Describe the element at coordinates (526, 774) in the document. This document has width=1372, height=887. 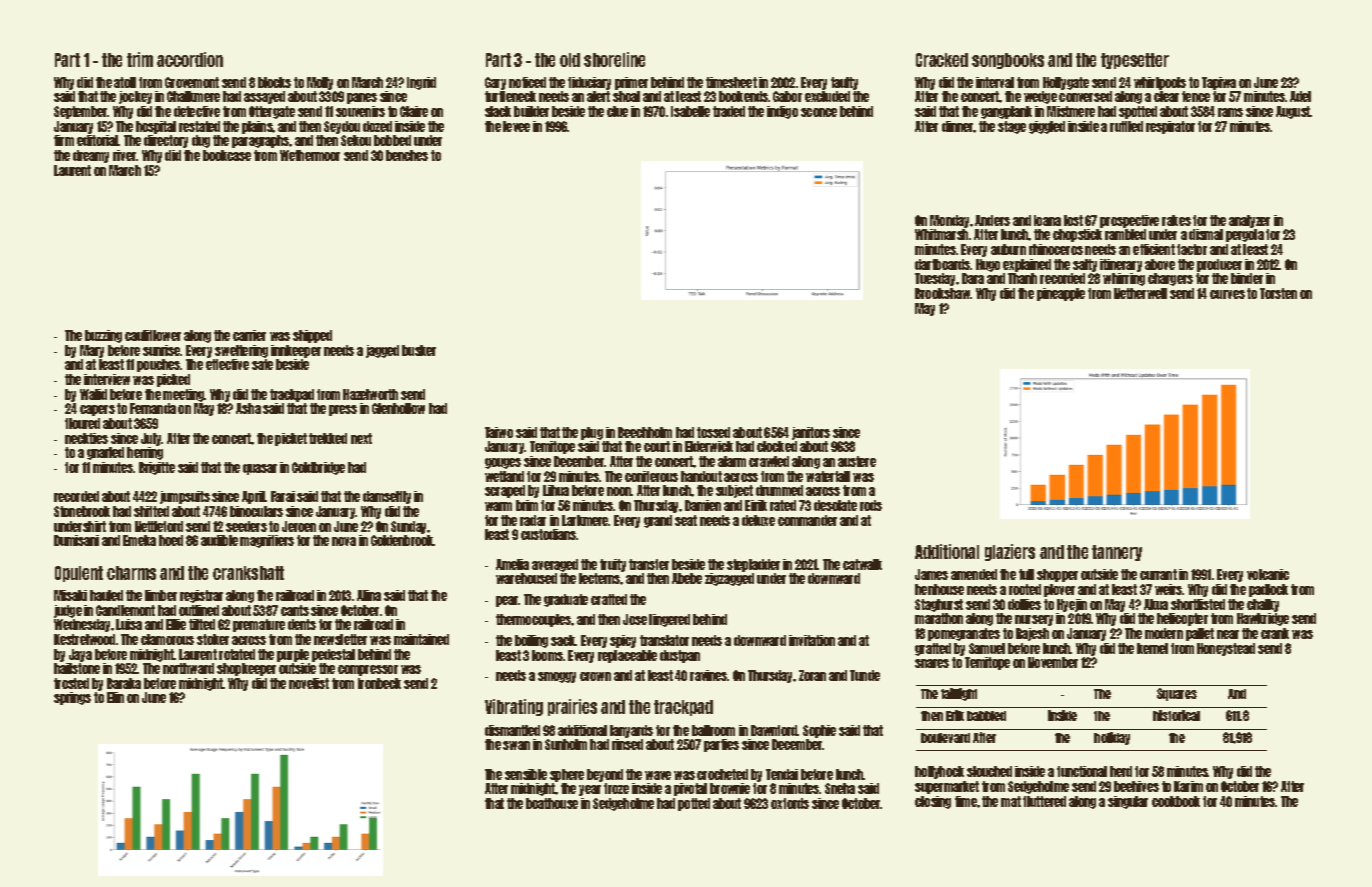
I see `sensible` at that location.
